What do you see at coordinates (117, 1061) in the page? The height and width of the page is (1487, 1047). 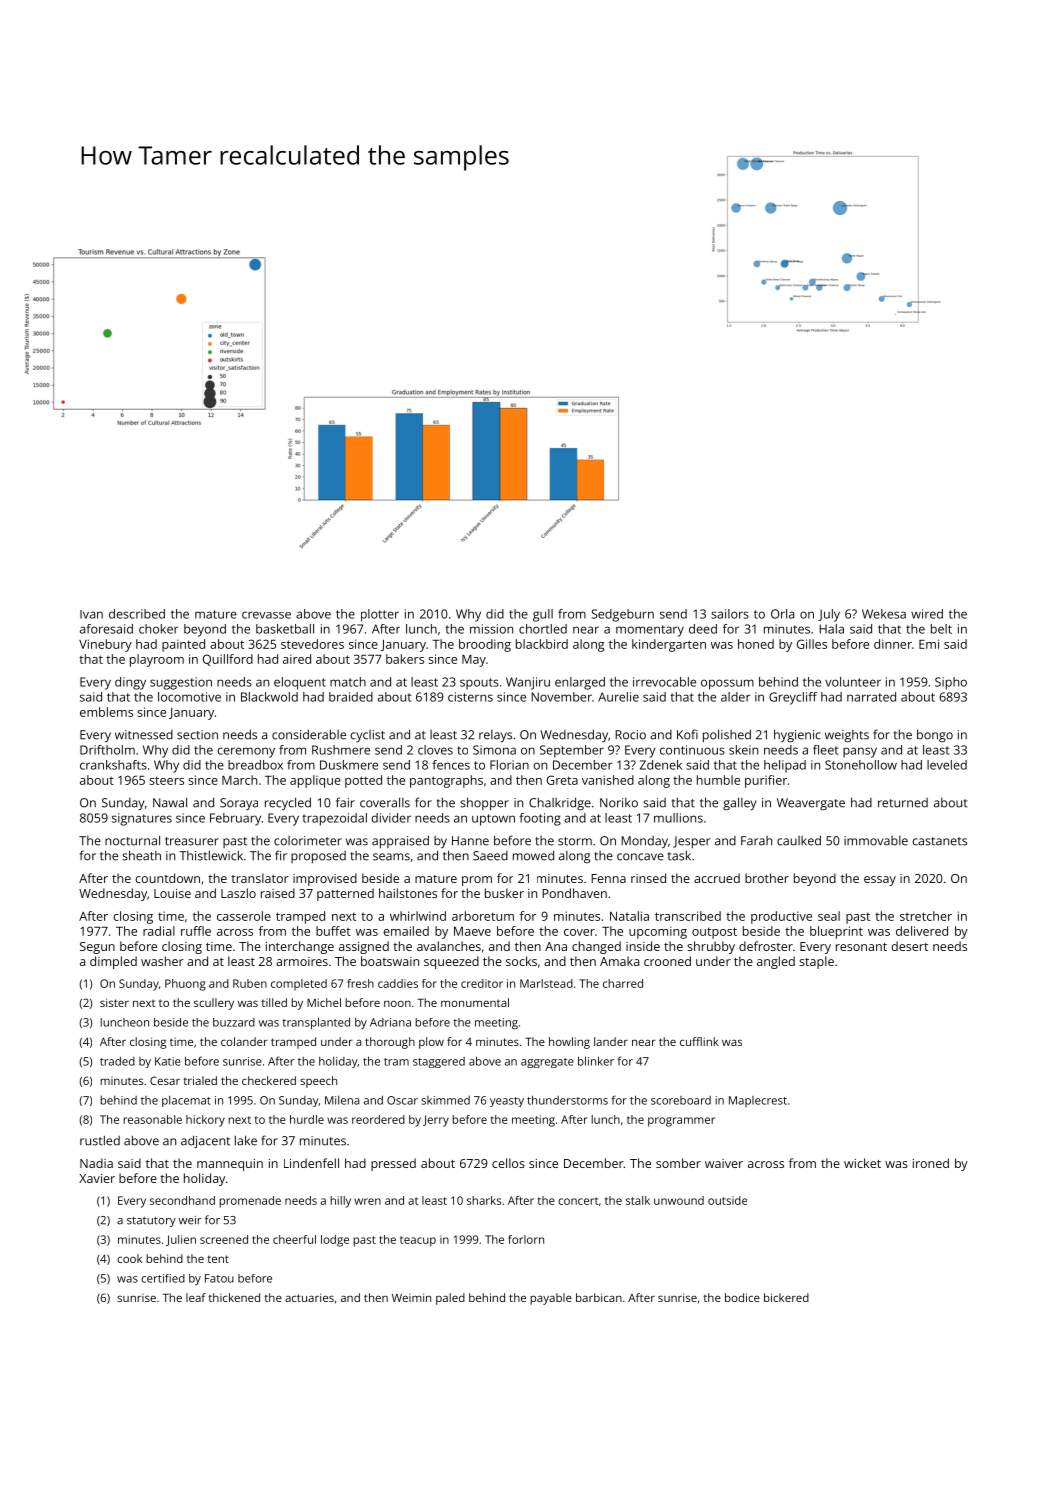 I see `traded` at bounding box center [117, 1061].
